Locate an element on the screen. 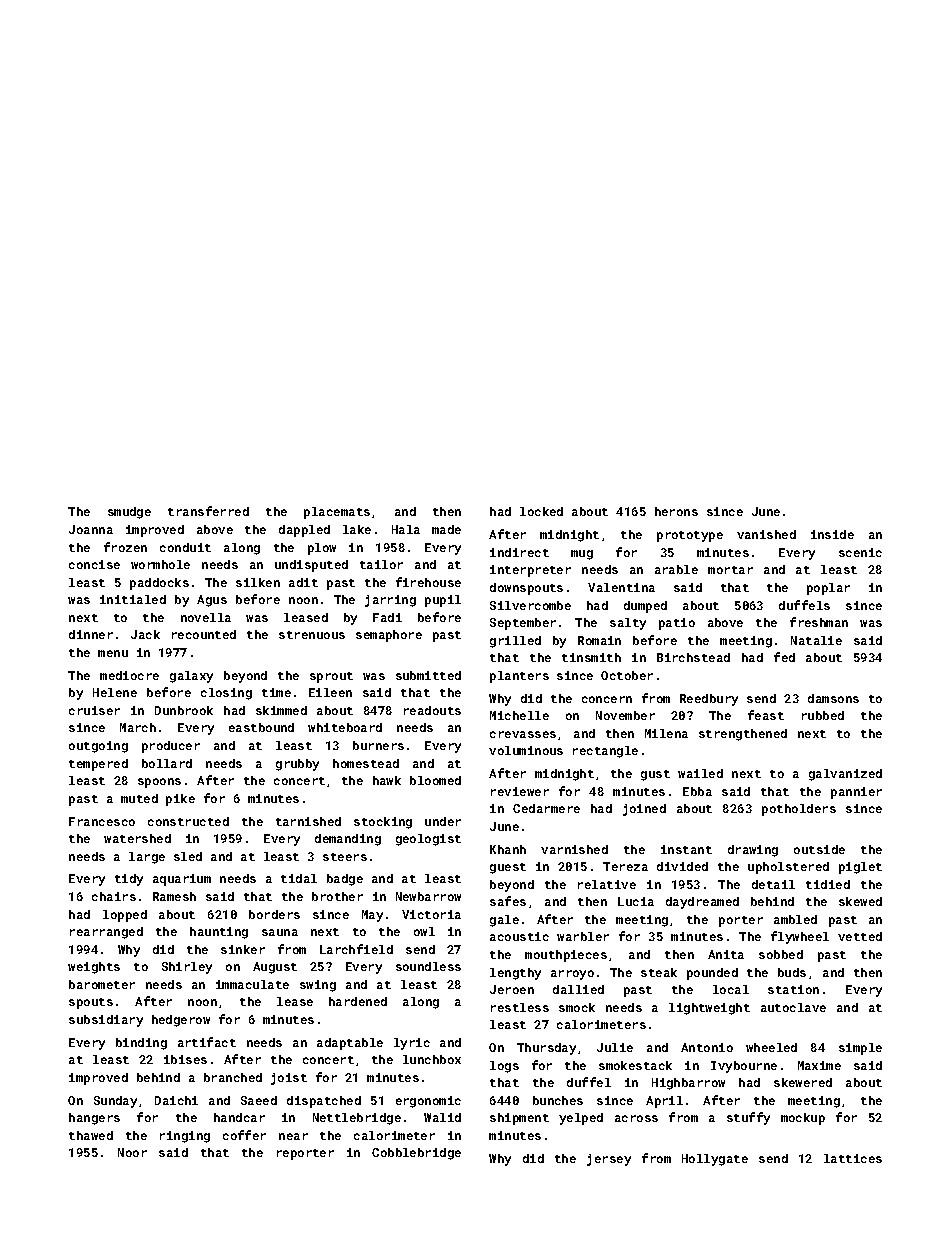 This screenshot has width=952, height=1233. locked is located at coordinates (541, 511).
